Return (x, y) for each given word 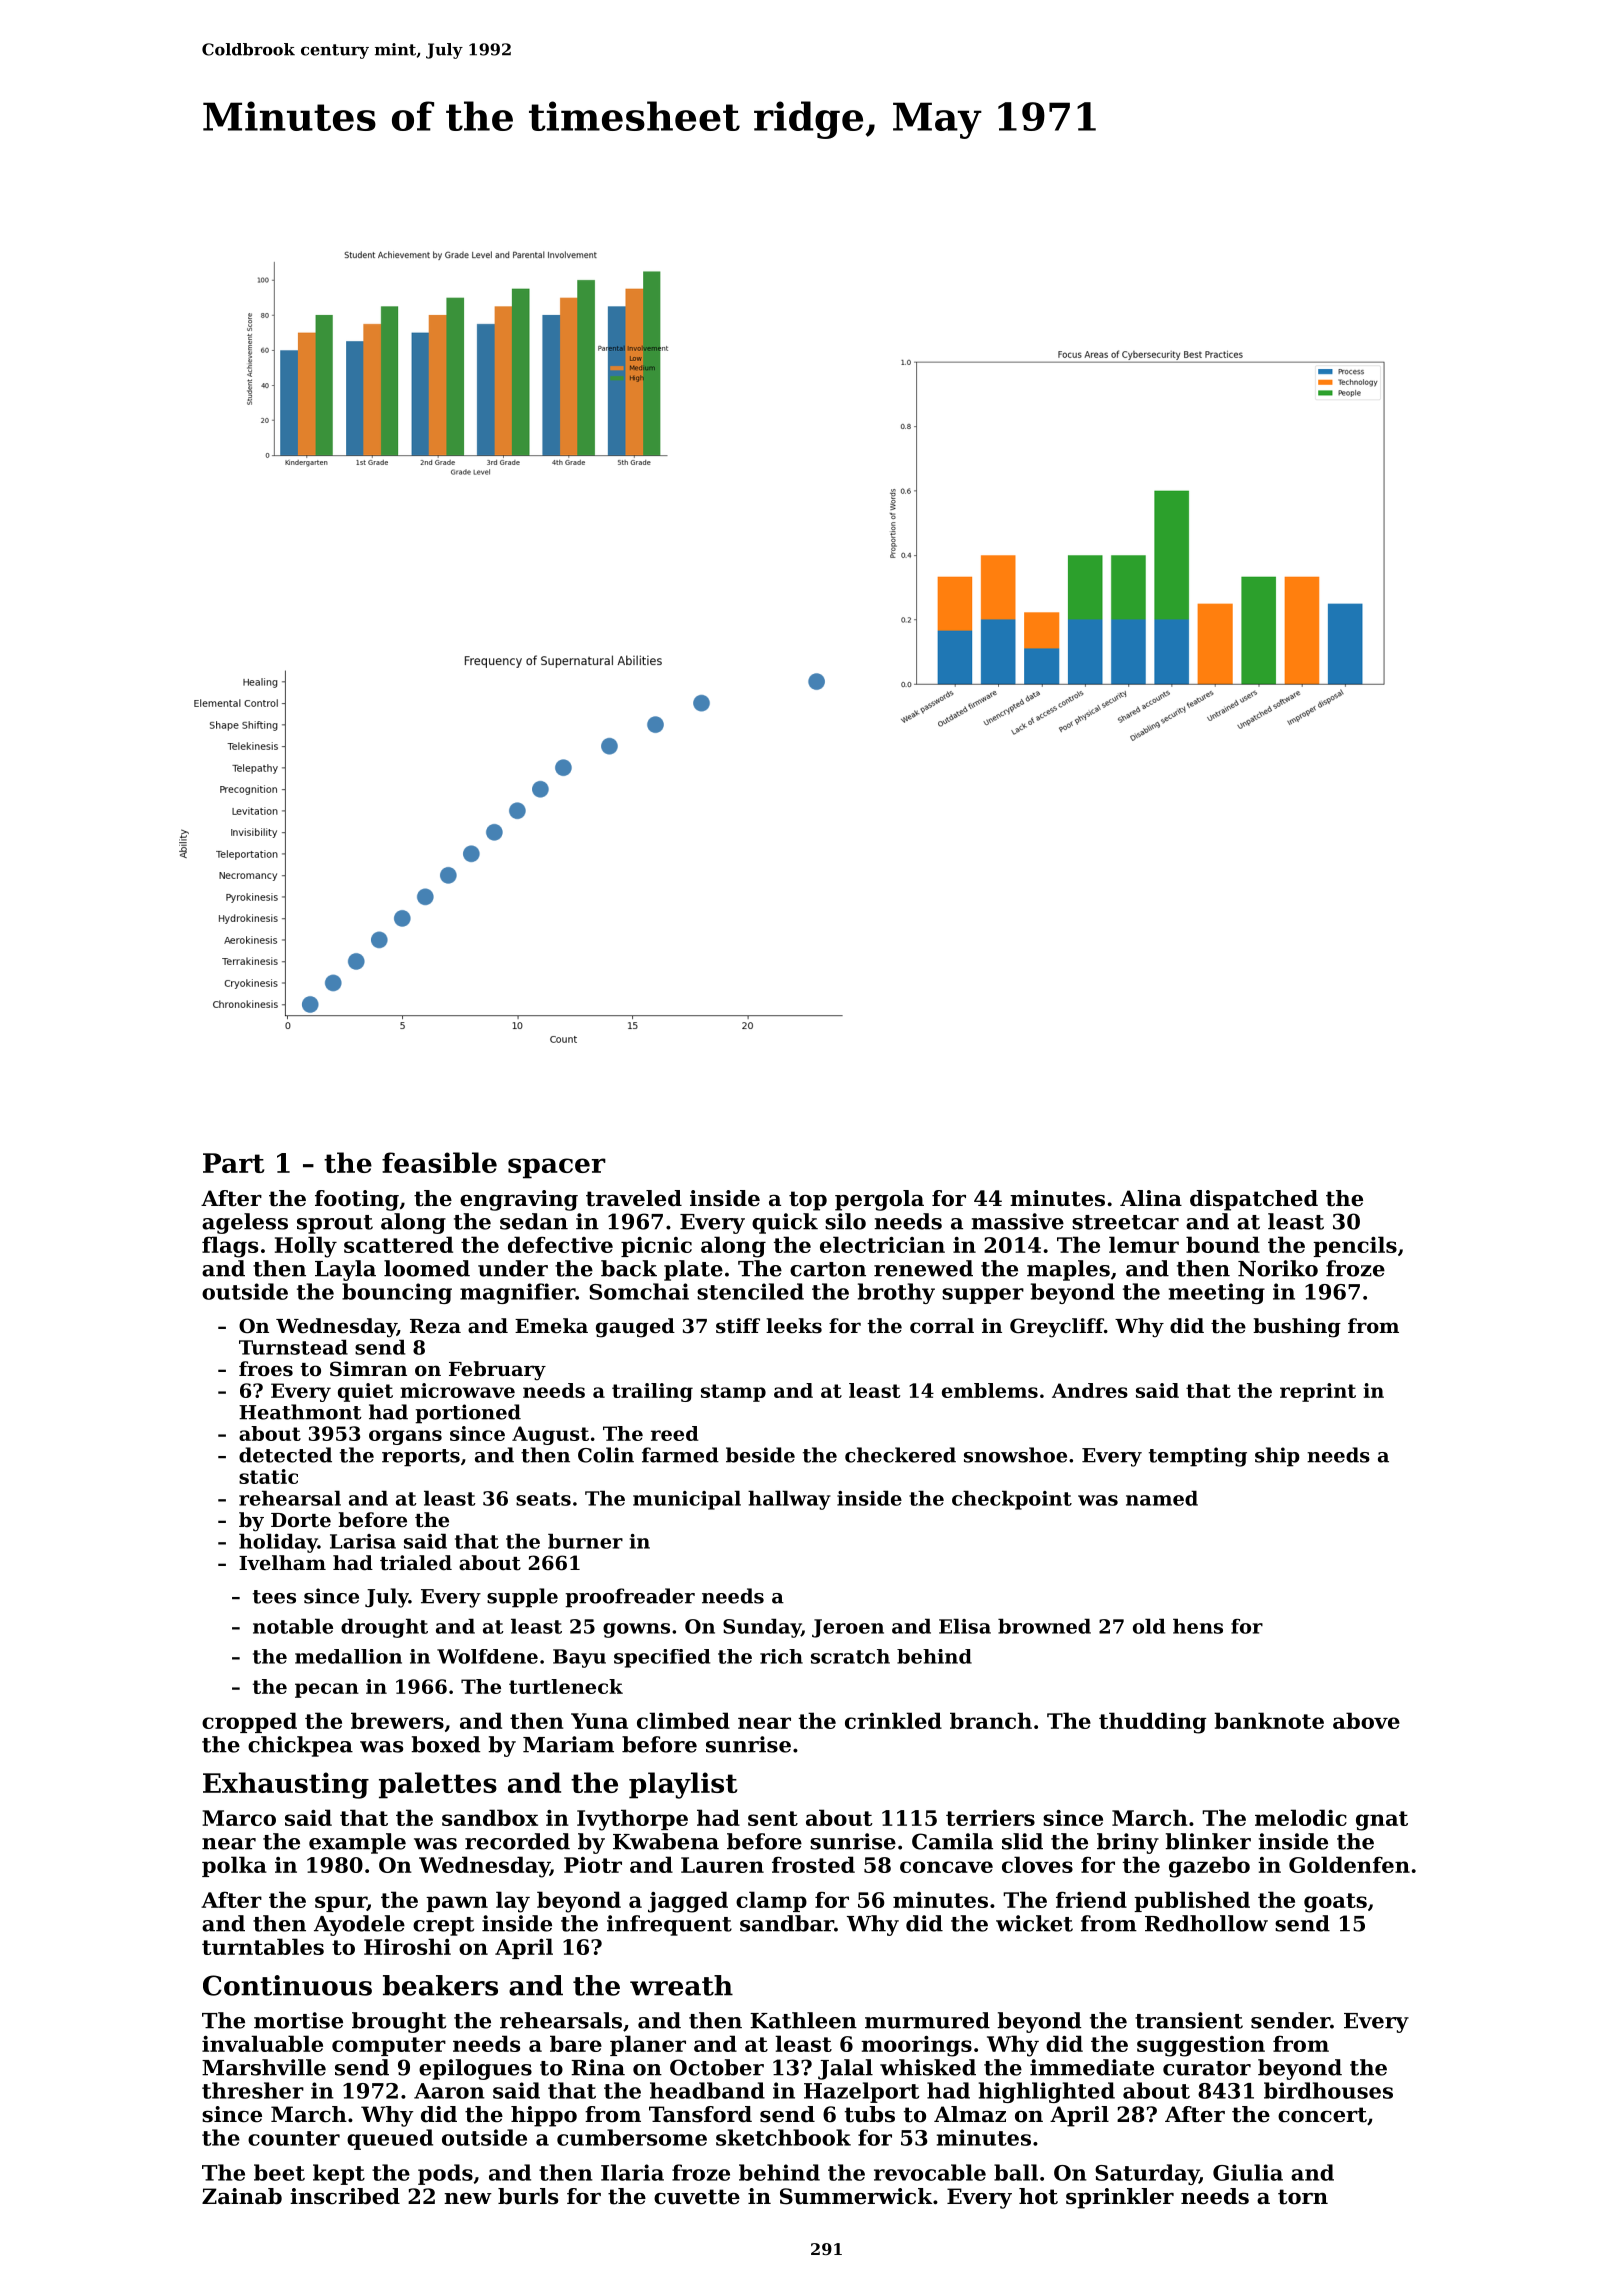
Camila (952, 1841)
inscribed (345, 2196)
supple (522, 1598)
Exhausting (286, 1785)
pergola (879, 1200)
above (1366, 1720)
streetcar (1125, 1222)
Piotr (593, 1865)
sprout (335, 1224)
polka (234, 1866)
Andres (1090, 1390)
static (268, 1476)
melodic (1301, 1817)
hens (1198, 1626)
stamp (733, 1393)
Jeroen (848, 1628)
